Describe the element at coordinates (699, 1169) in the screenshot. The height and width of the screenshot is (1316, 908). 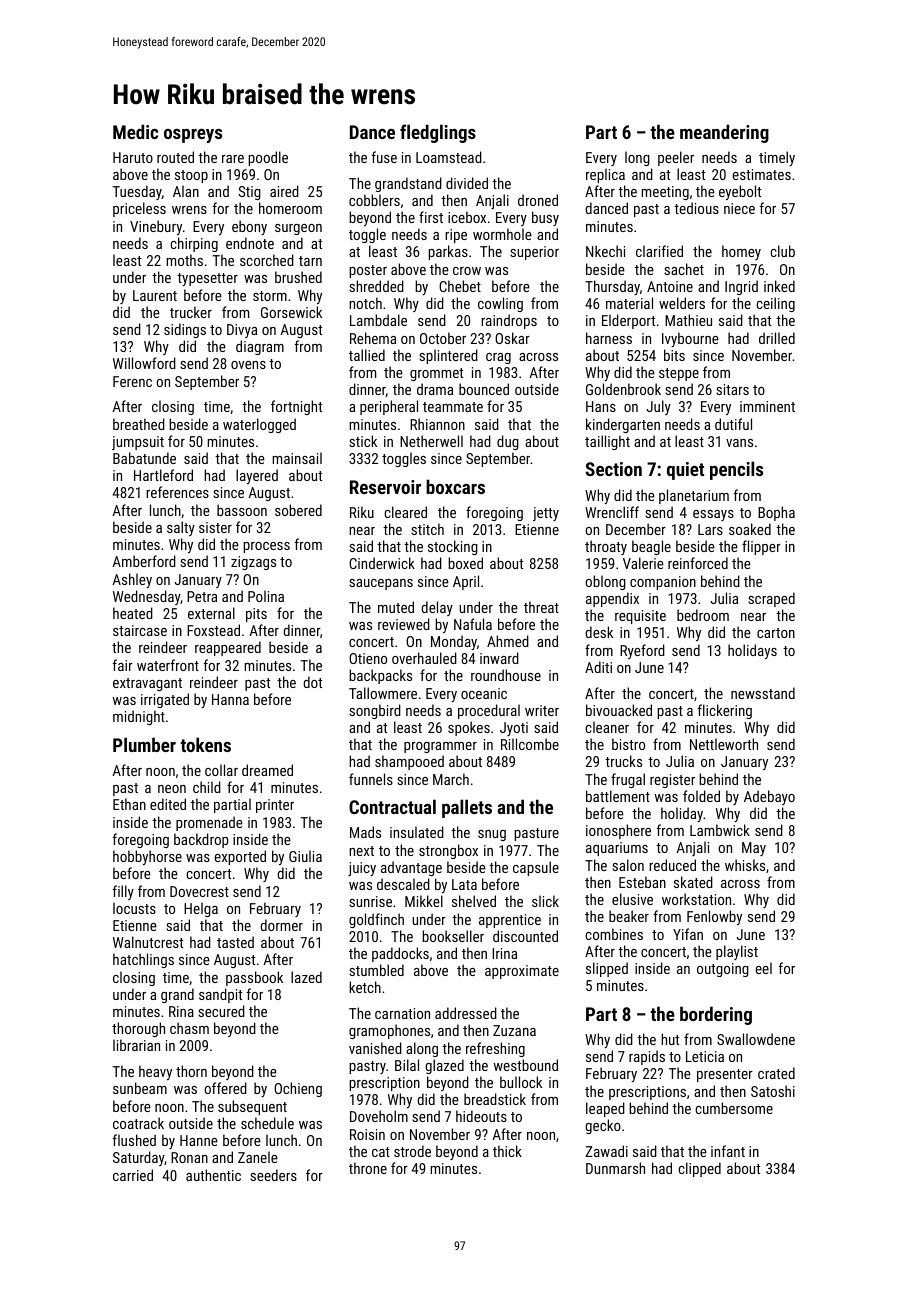
I see `clipped` at that location.
